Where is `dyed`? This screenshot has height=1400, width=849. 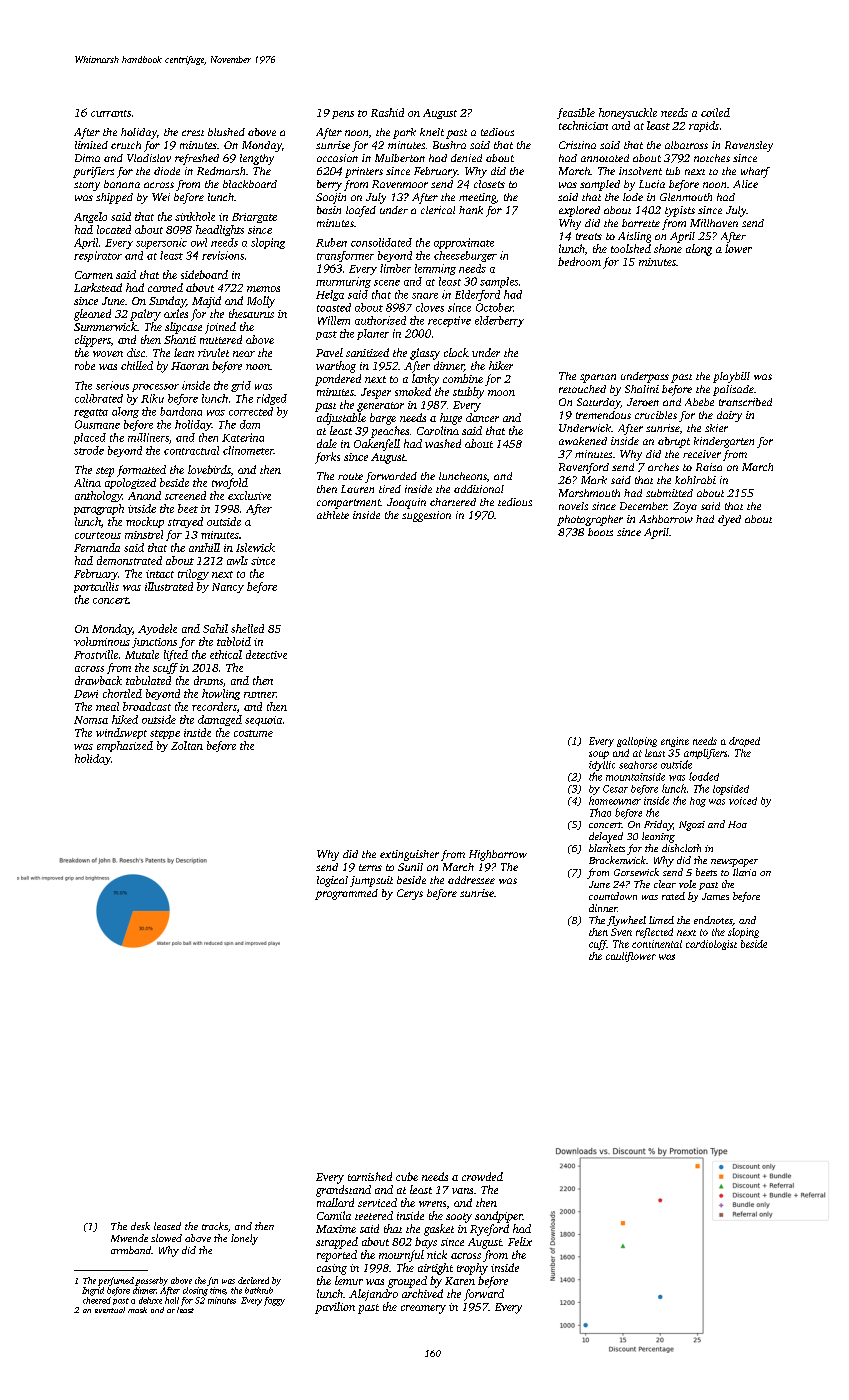 dyed is located at coordinates (729, 520).
